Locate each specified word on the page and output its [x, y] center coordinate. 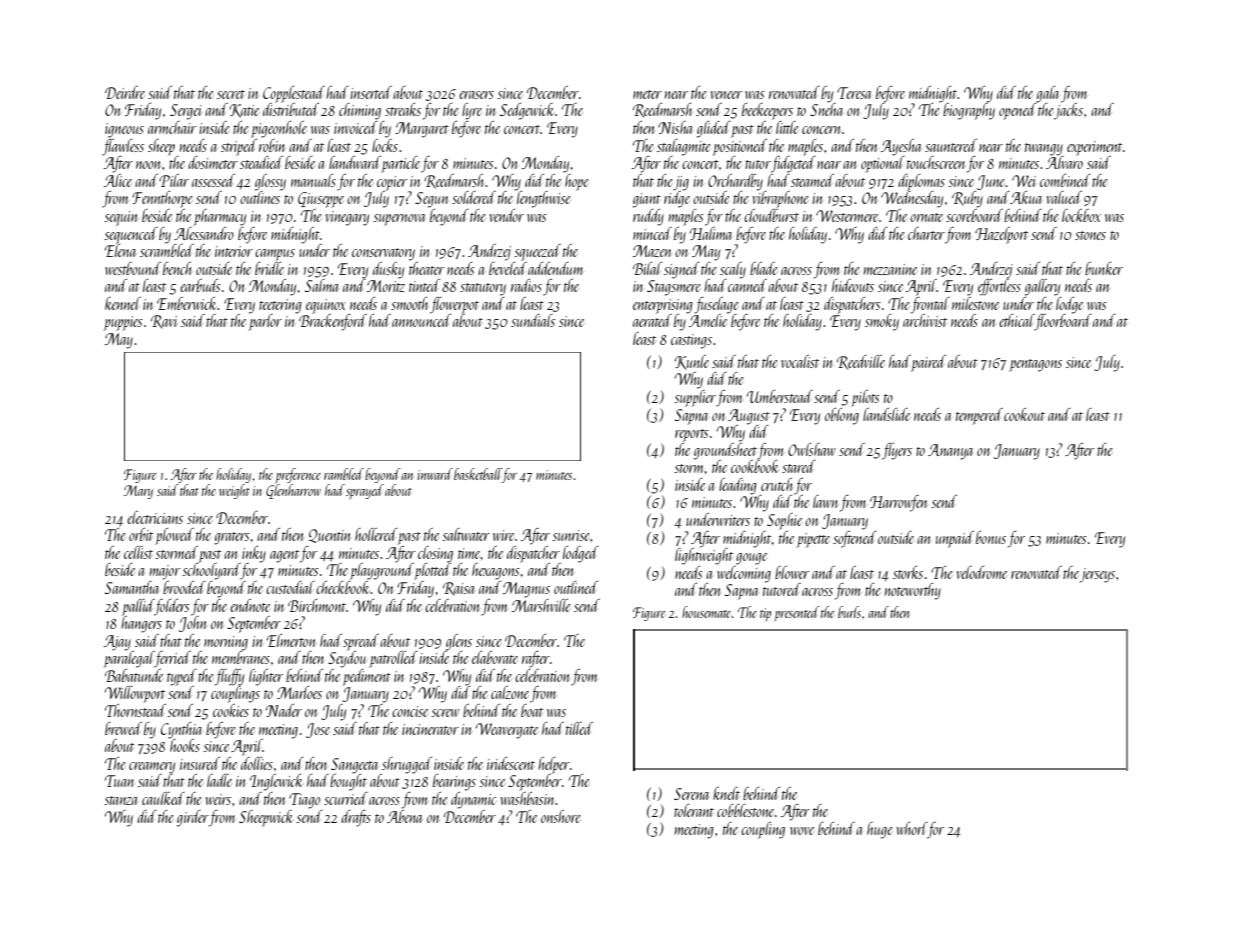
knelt [726, 793]
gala [1047, 94]
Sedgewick [527, 111]
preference [298, 475]
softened [855, 539]
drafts [356, 818]
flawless [123, 147]
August [749, 416]
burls [849, 612]
